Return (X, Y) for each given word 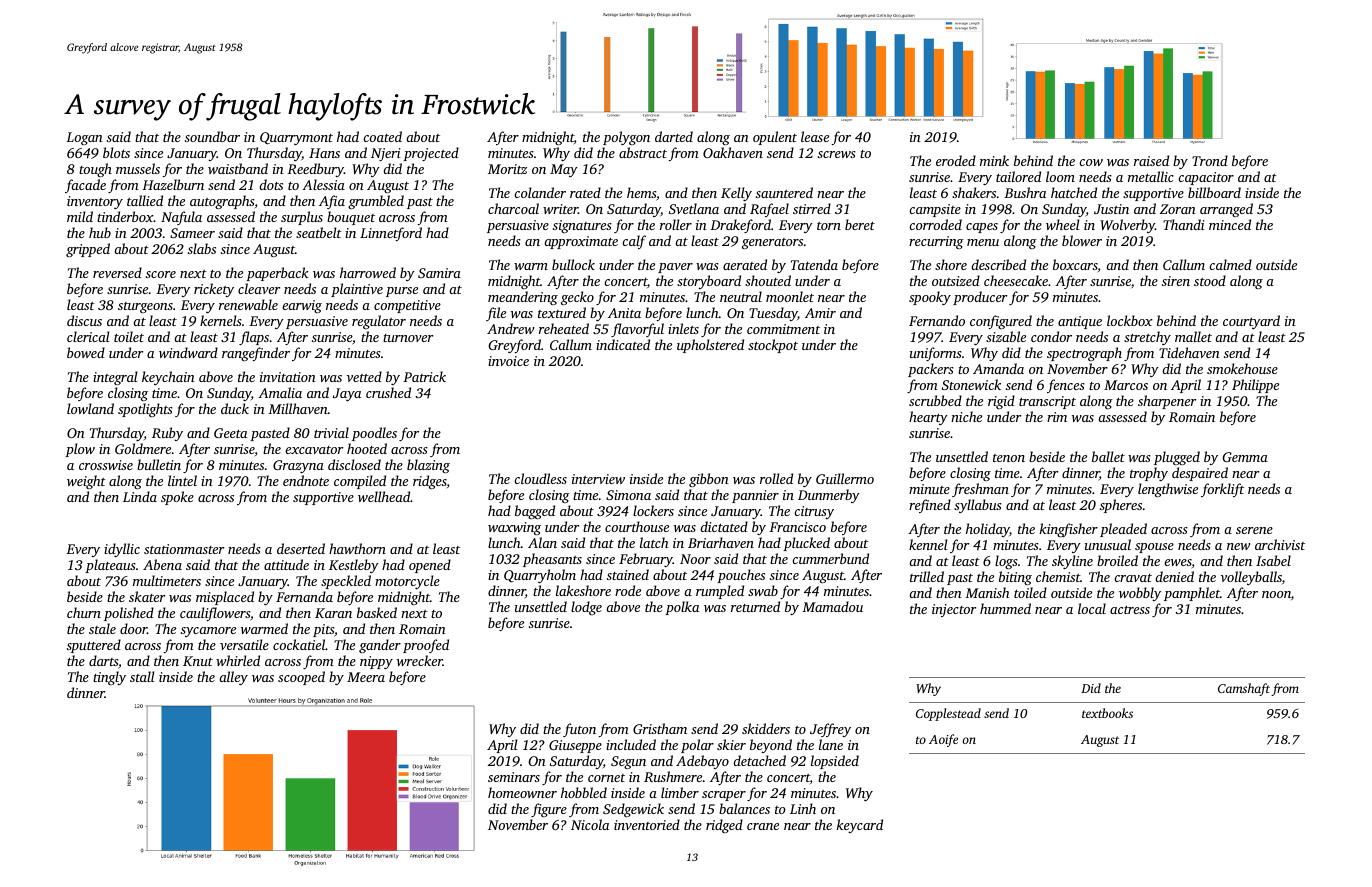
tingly (109, 678)
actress (1130, 610)
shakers (974, 192)
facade (85, 186)
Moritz (507, 169)
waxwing (514, 528)
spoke (177, 498)
